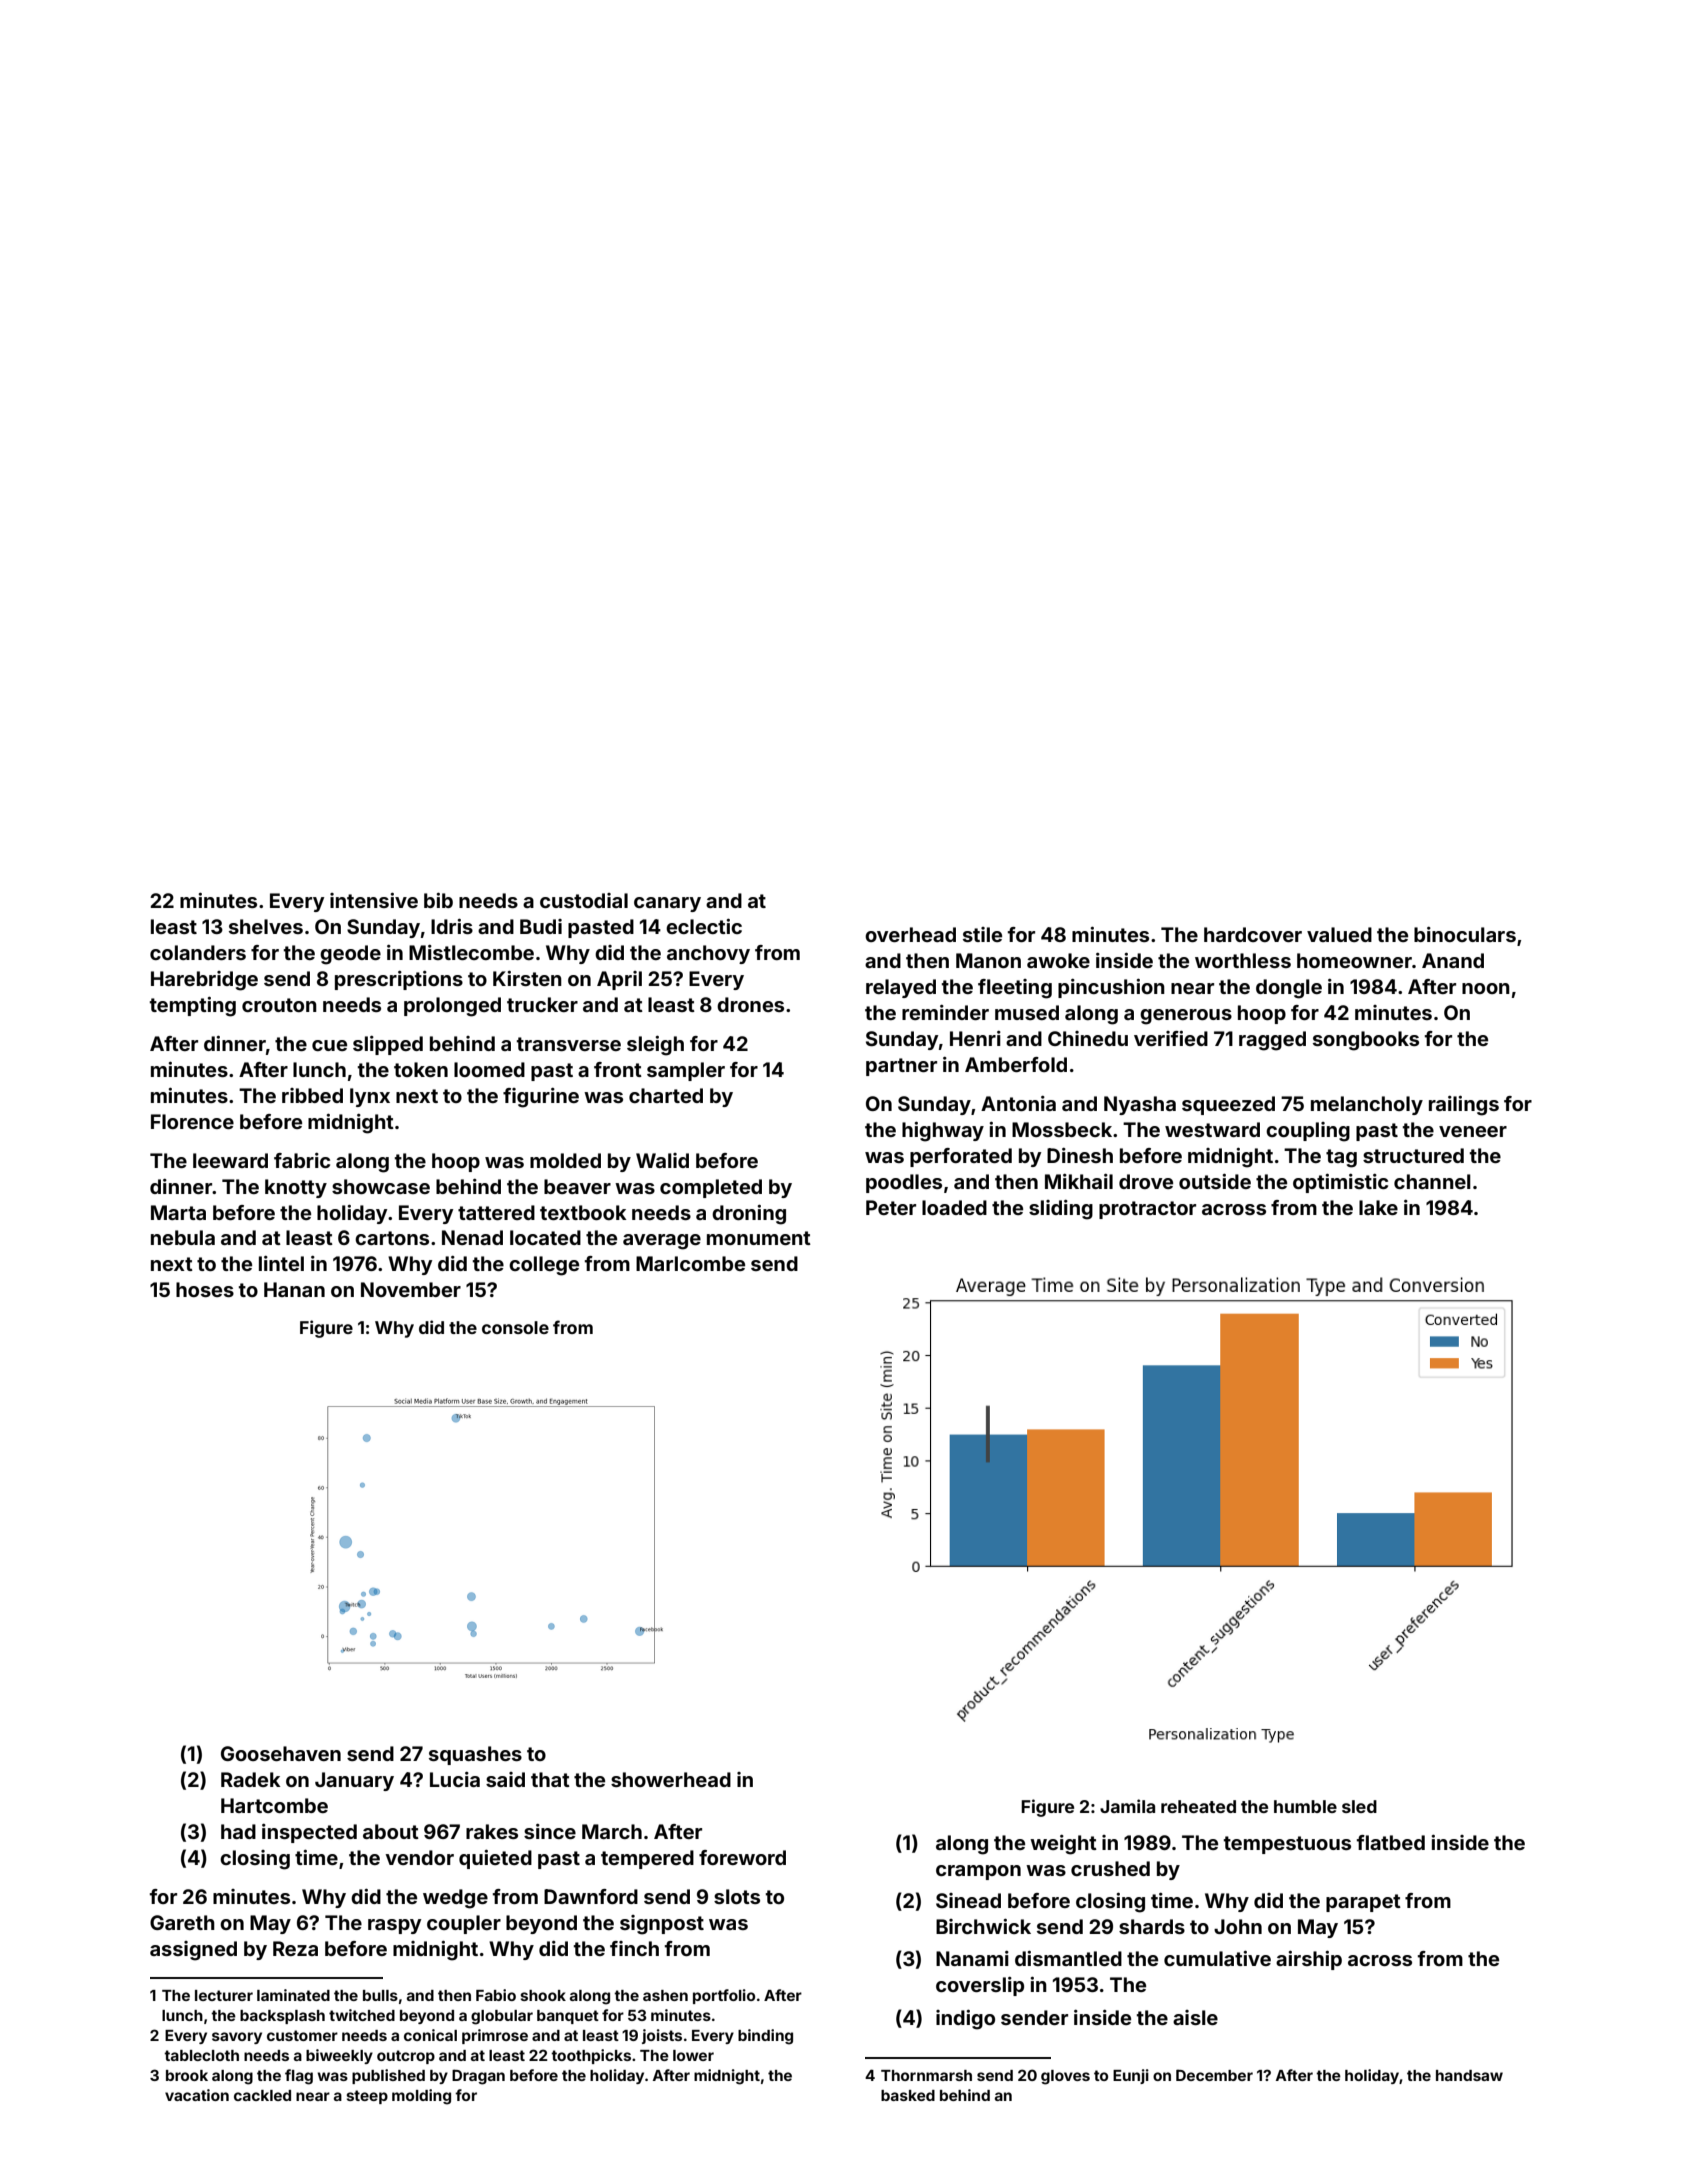 Image resolution: width=1683 pixels, height=2178 pixels. I want to click on partner, so click(901, 1067).
